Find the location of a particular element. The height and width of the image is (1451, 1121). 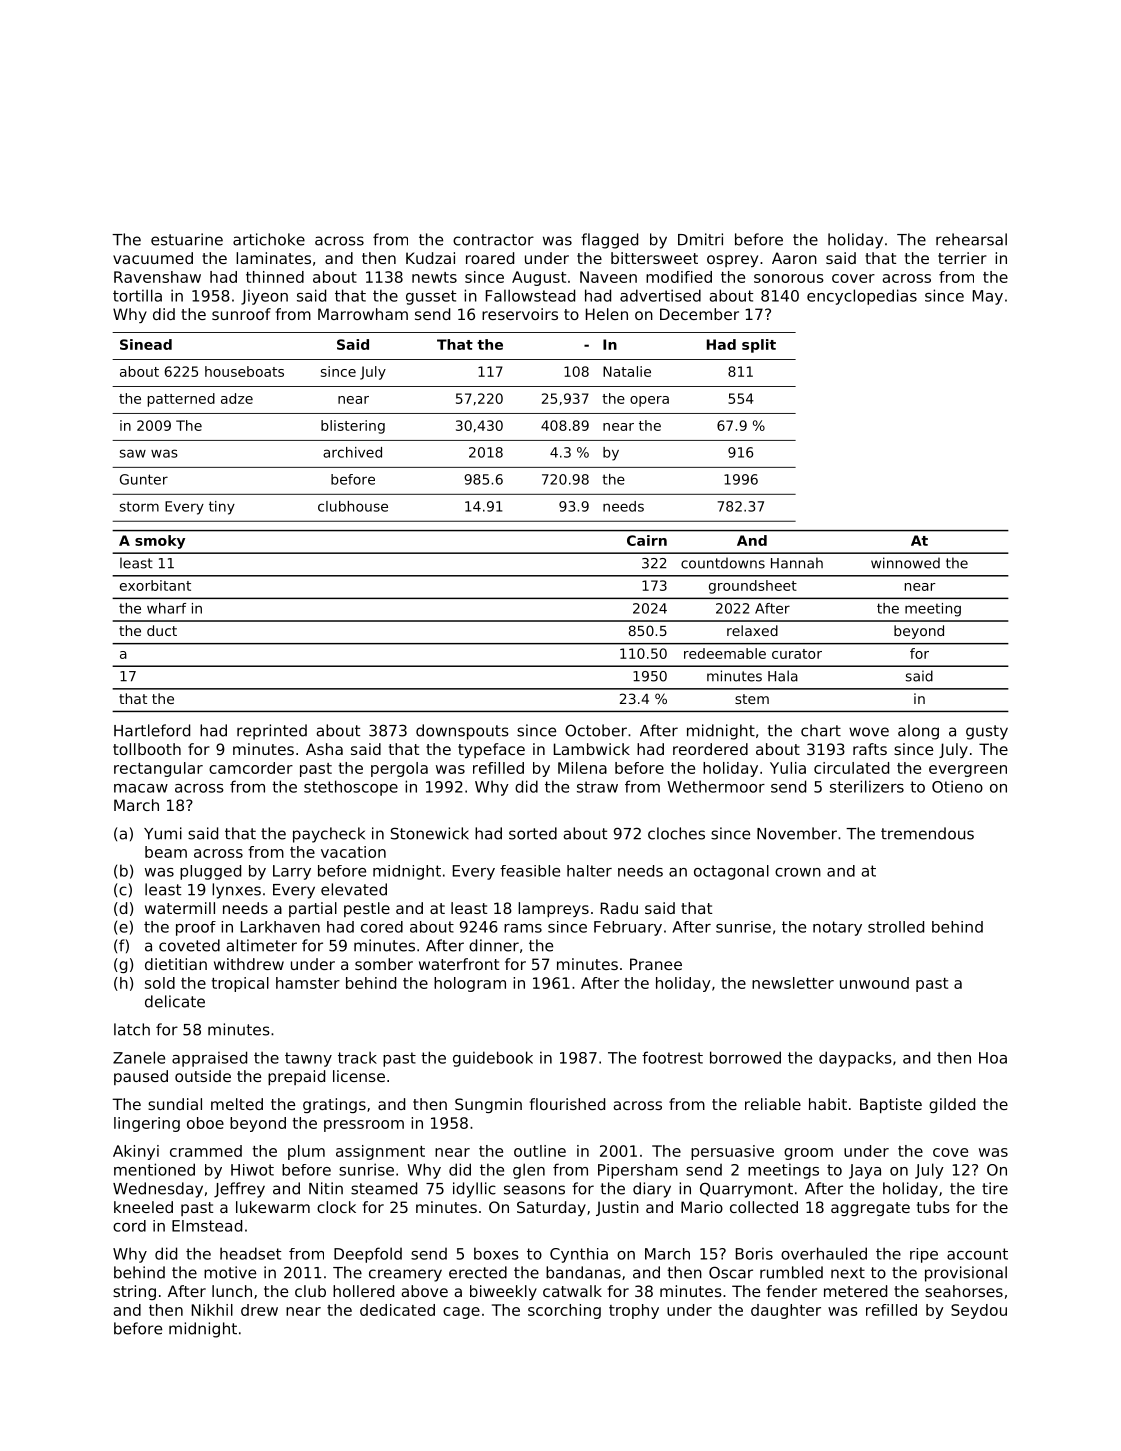

daughter is located at coordinates (786, 1311).
